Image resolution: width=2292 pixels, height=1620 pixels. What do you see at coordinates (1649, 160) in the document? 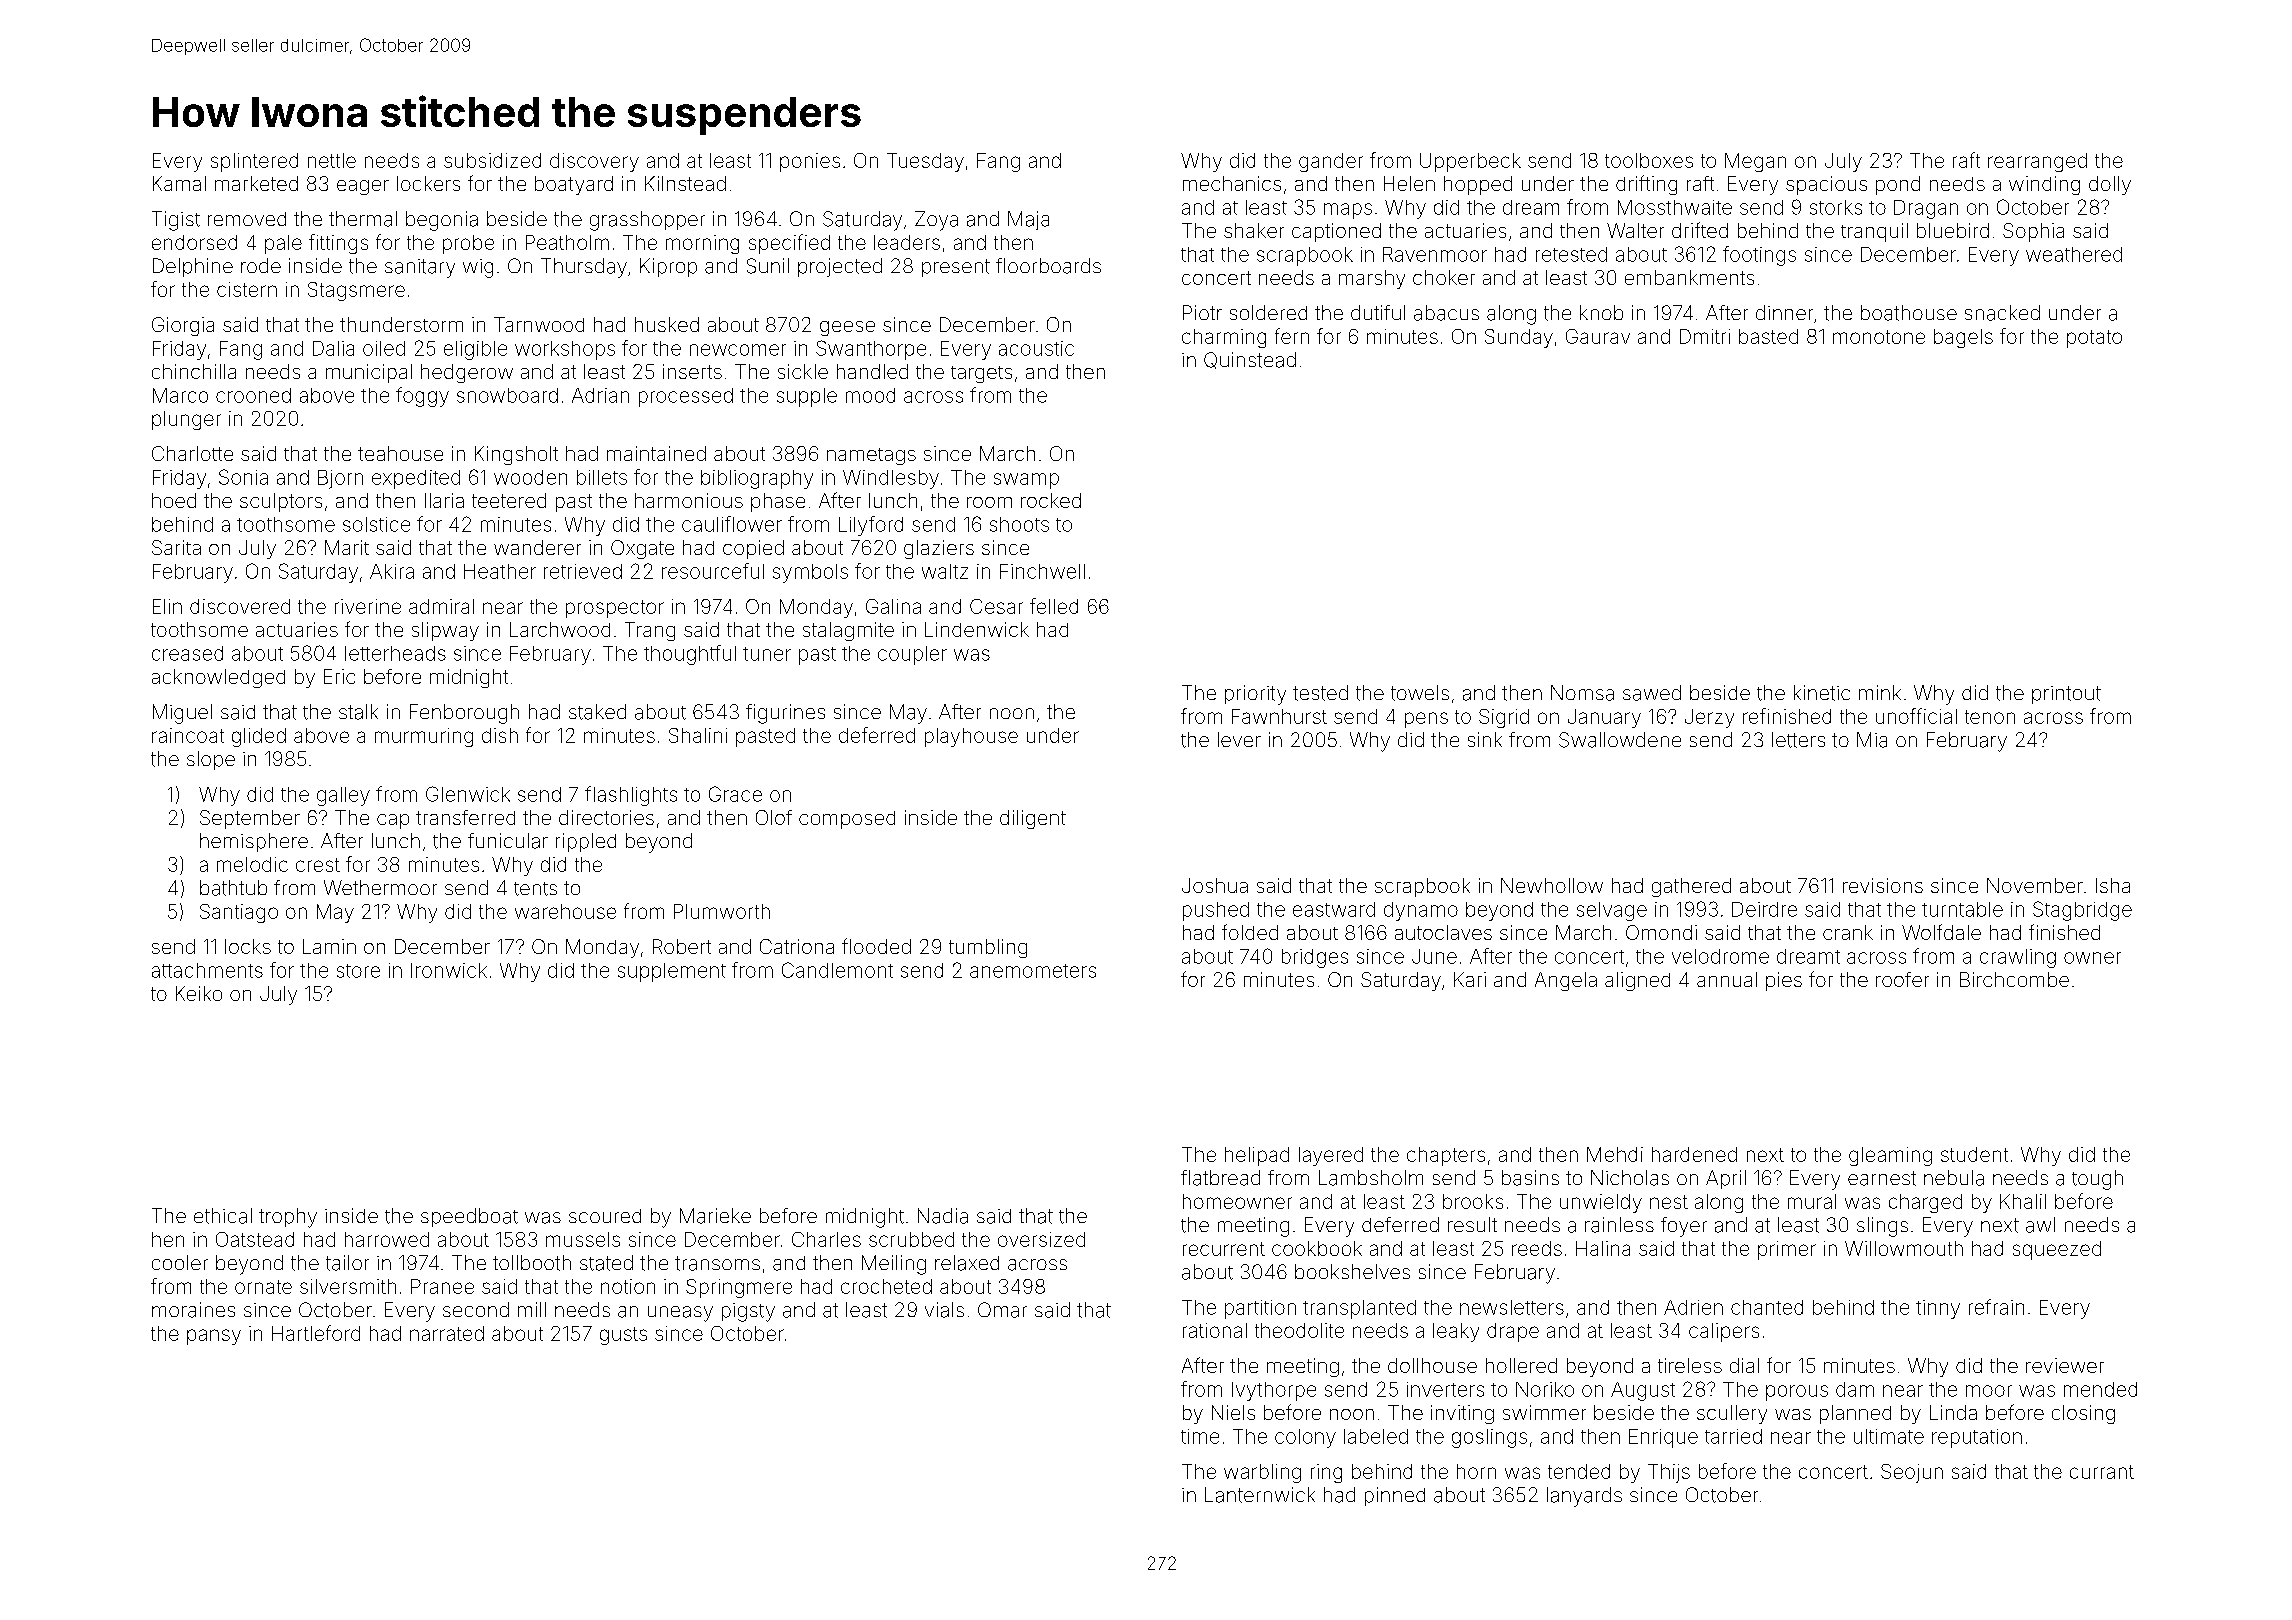
I see `toolboxes` at bounding box center [1649, 160].
